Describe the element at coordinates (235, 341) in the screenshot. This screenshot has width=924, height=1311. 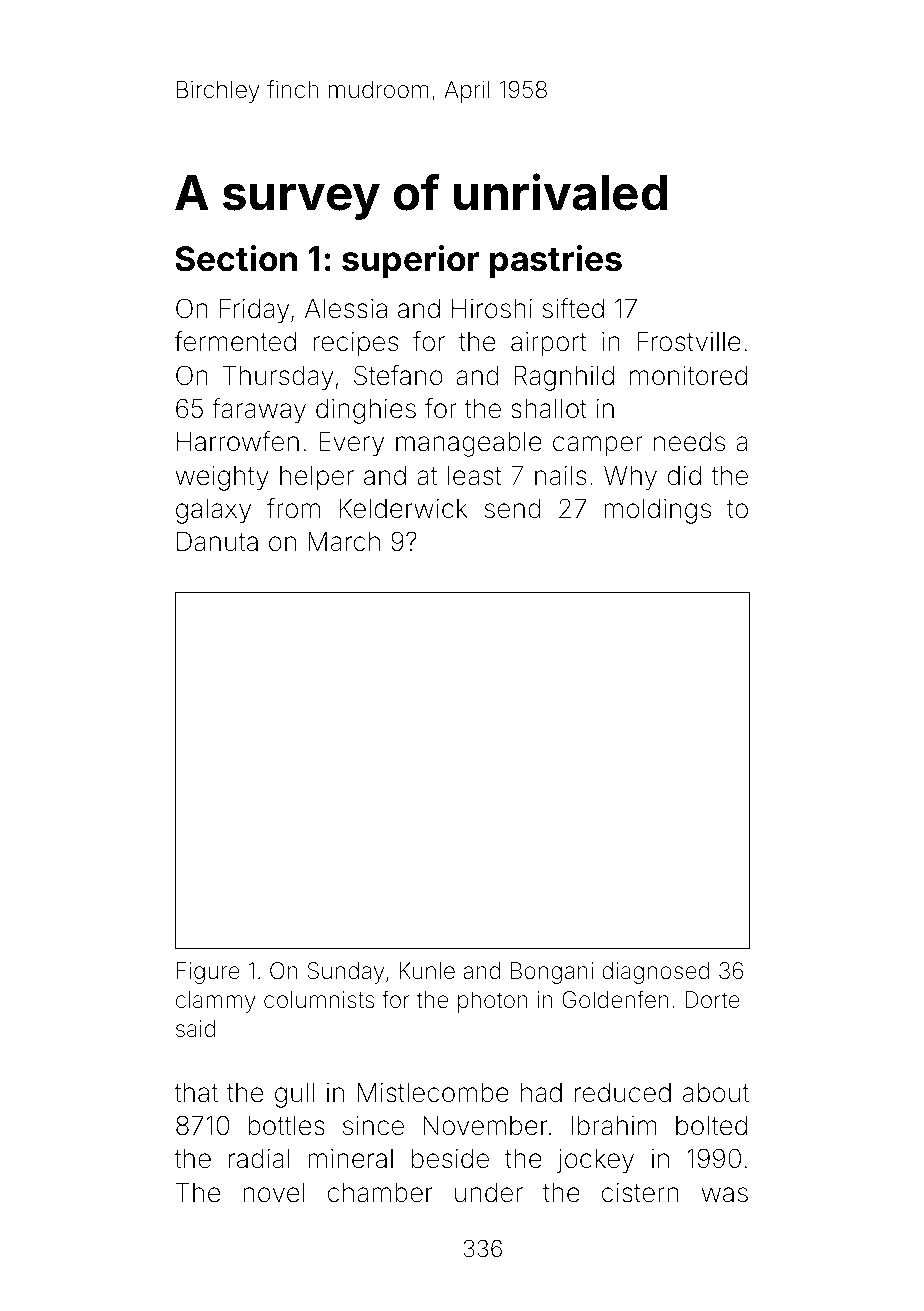
I see `fermented` at that location.
